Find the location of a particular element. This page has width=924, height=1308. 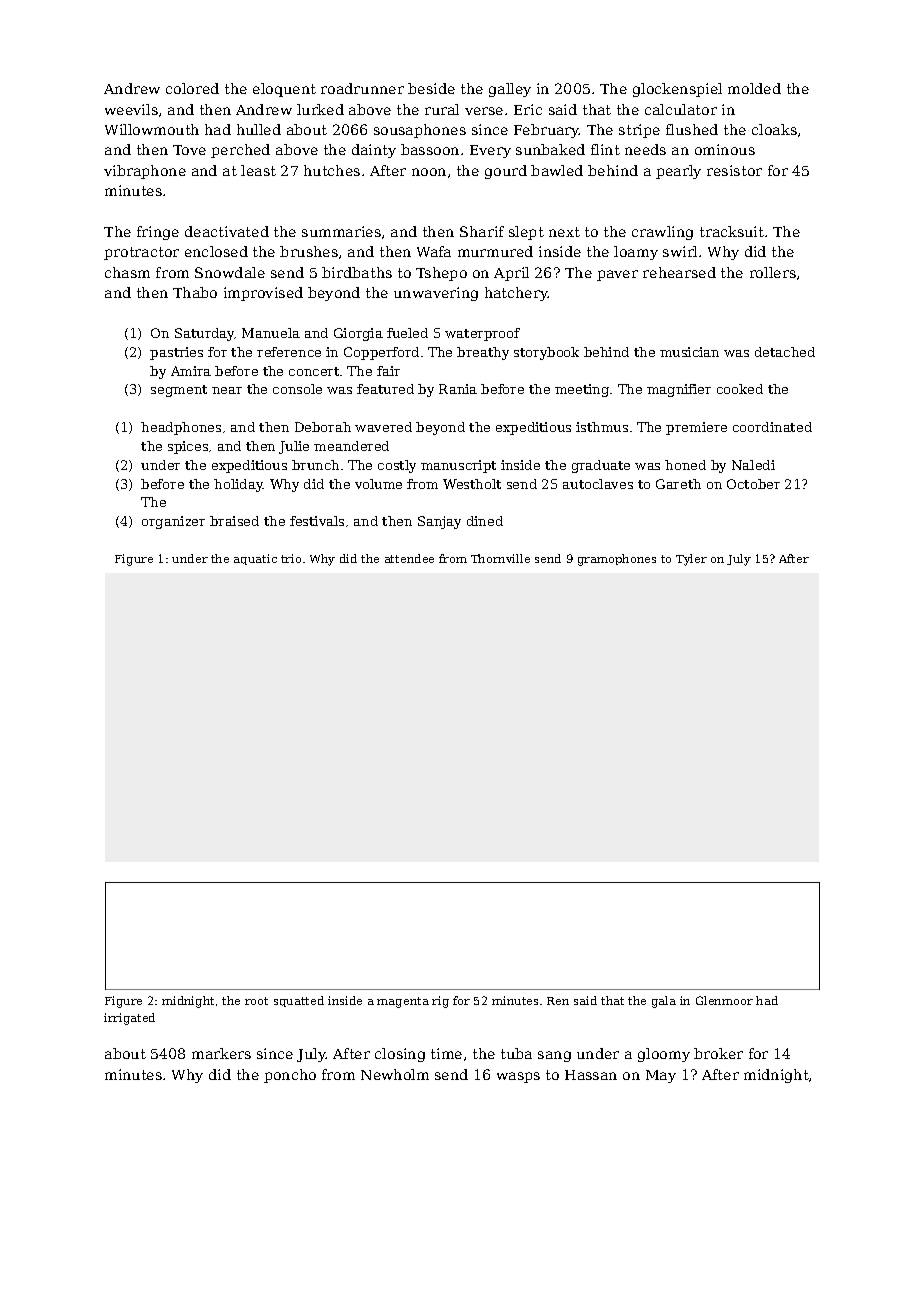

headphones is located at coordinates (181, 428).
